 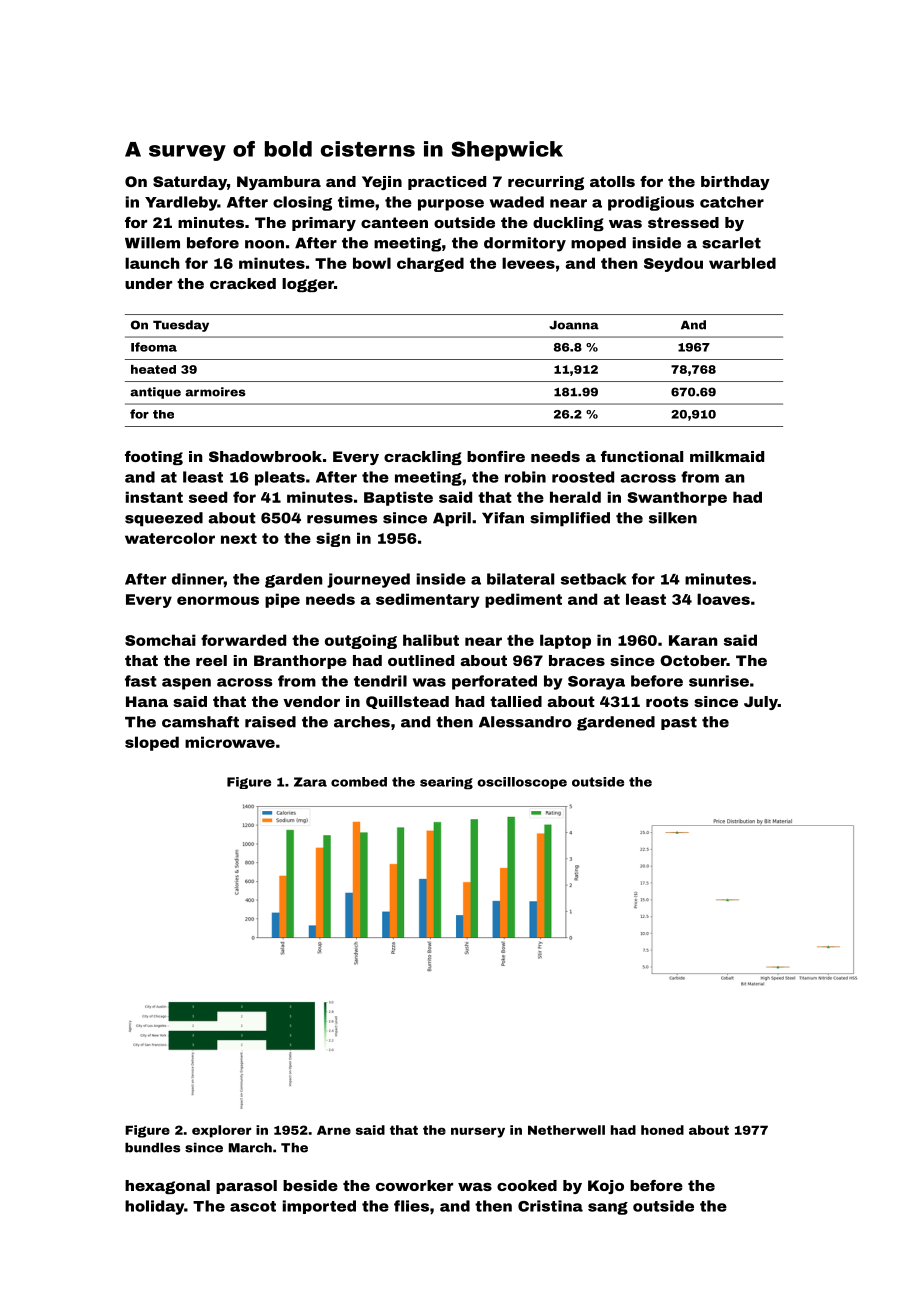 I want to click on resumes, so click(x=342, y=519).
